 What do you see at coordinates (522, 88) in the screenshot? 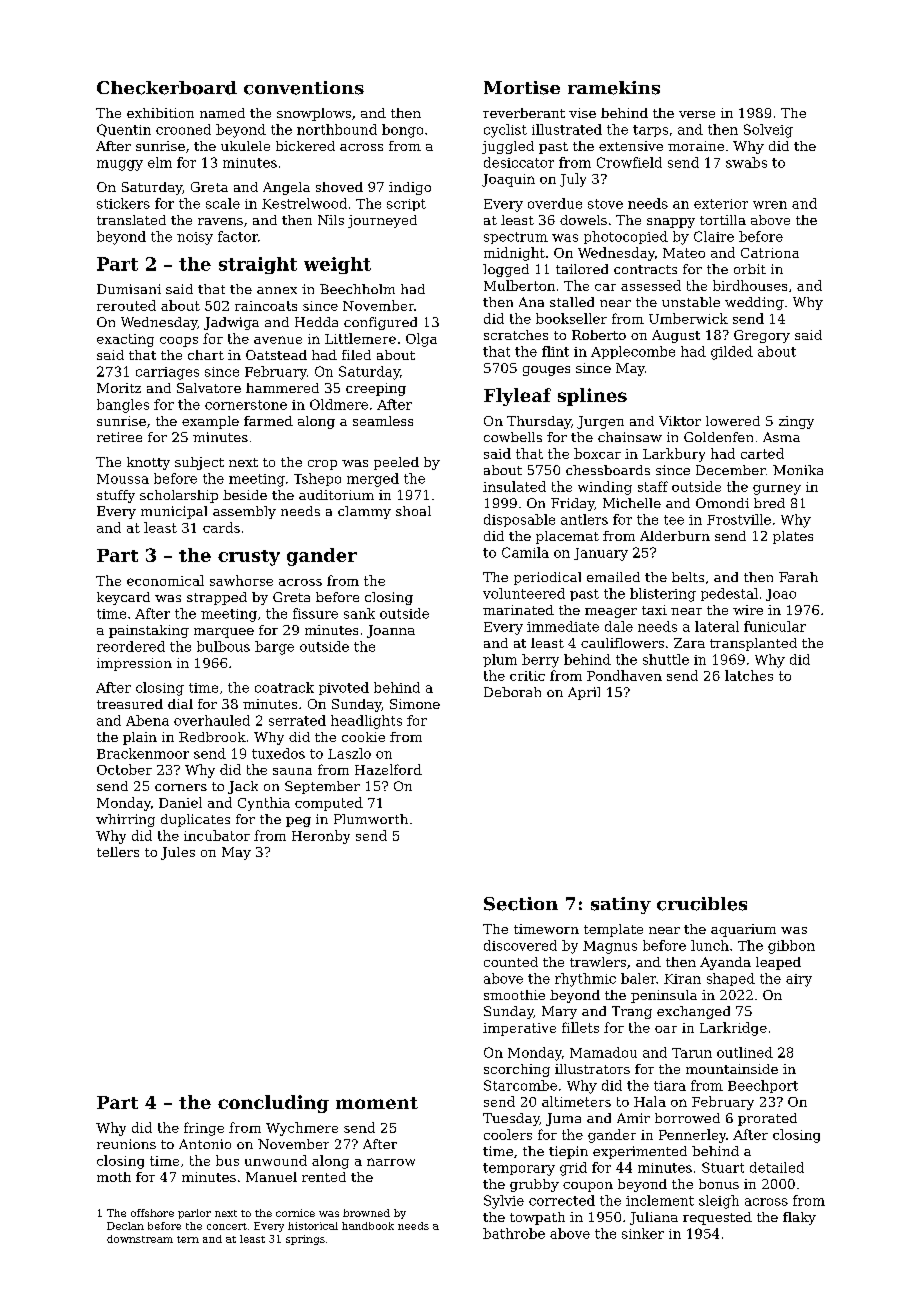
I see `Mortise` at bounding box center [522, 88].
